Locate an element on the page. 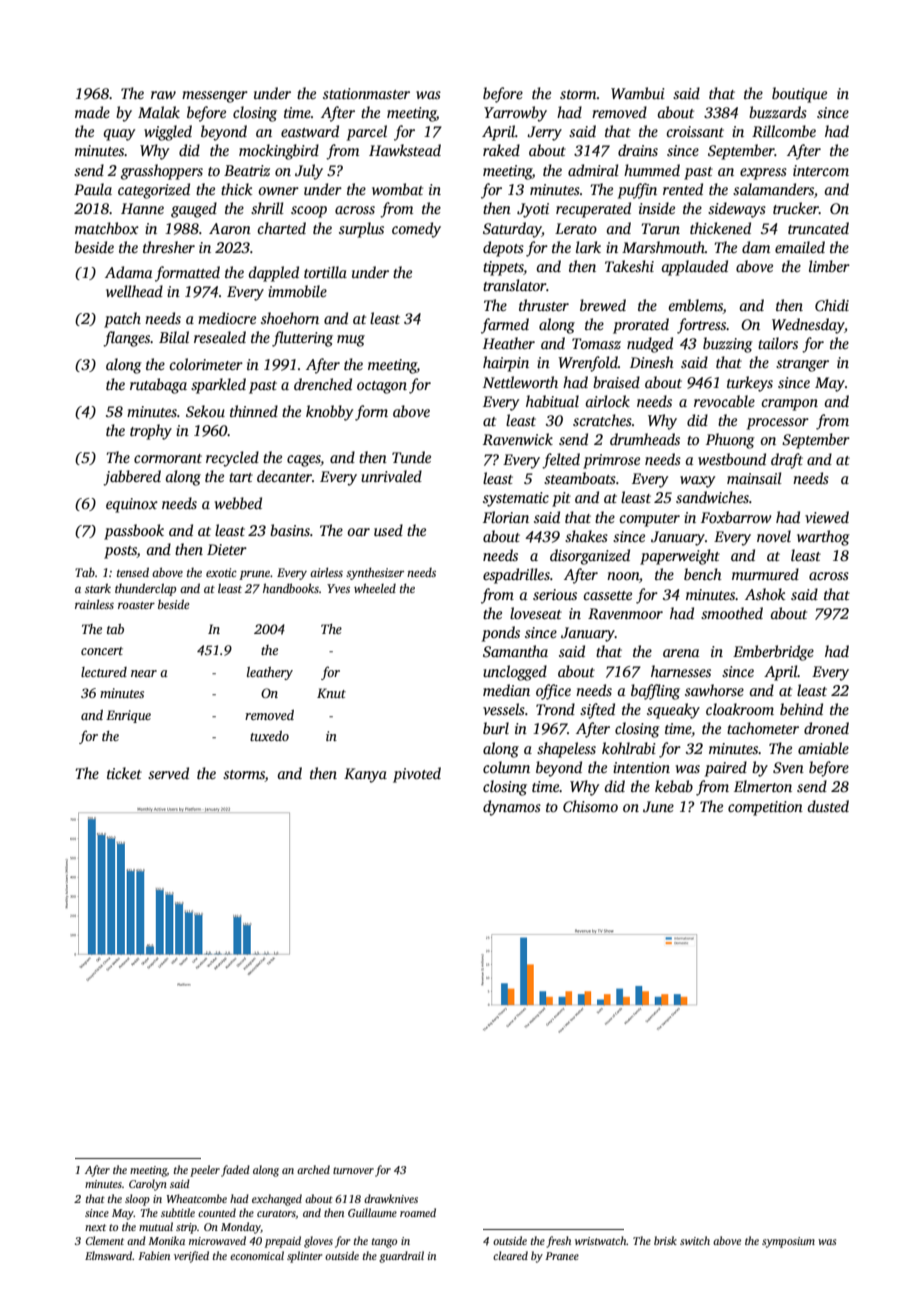  felted is located at coordinates (561, 461).
